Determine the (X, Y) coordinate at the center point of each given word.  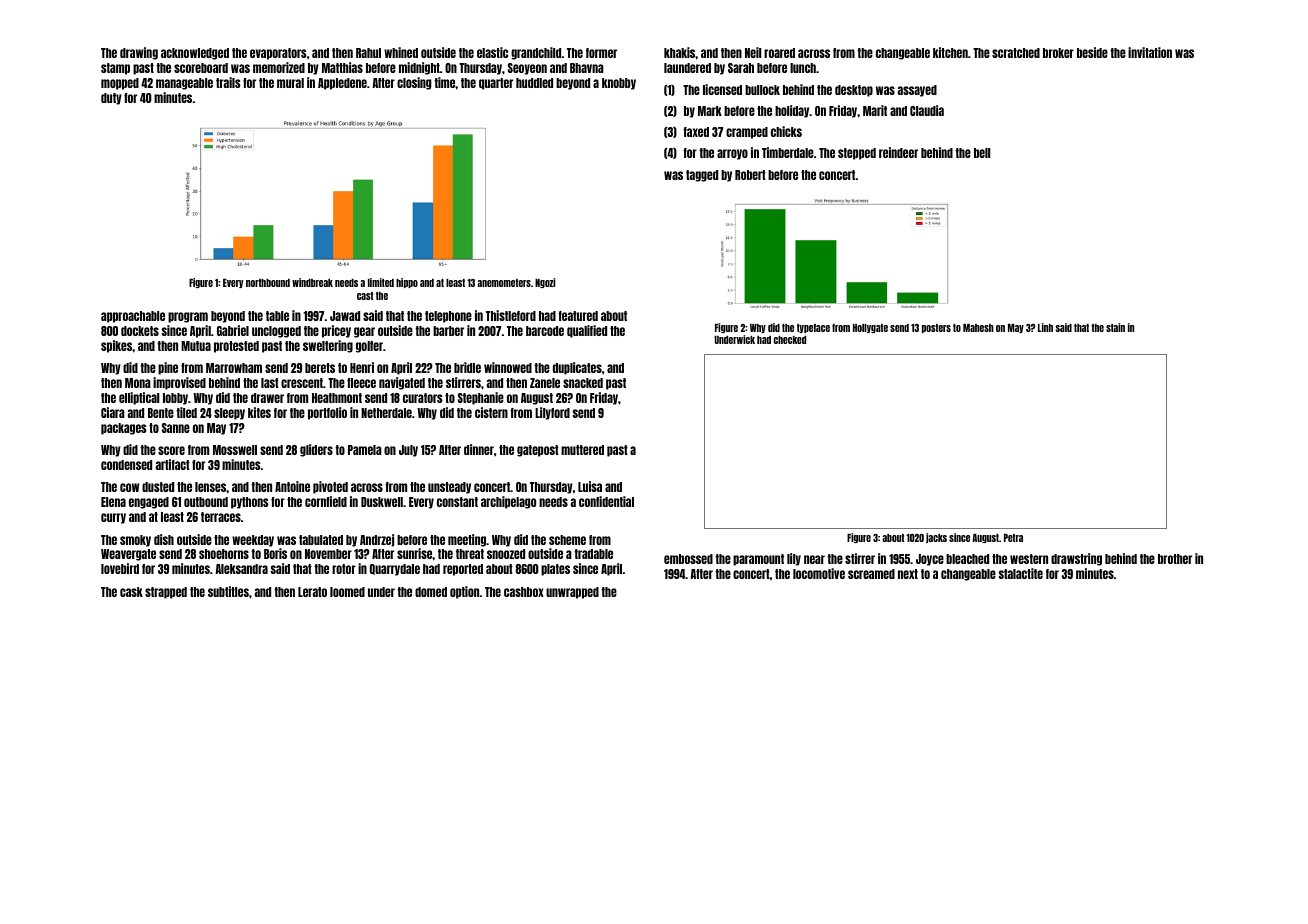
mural (290, 83)
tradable (593, 554)
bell (982, 153)
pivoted (330, 487)
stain (1115, 327)
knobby (619, 84)
